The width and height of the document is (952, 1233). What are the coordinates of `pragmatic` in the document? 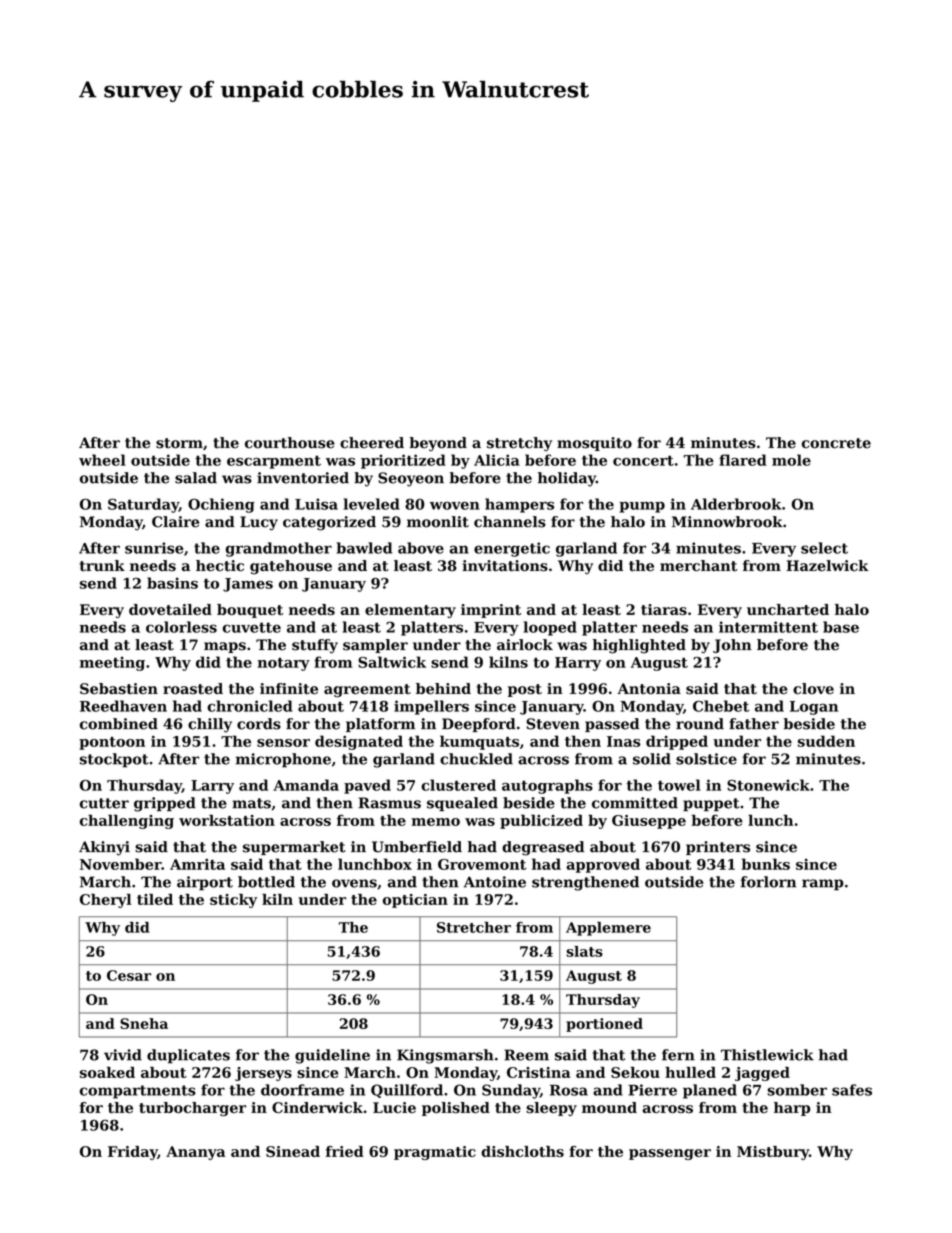 It's located at (435, 1153).
